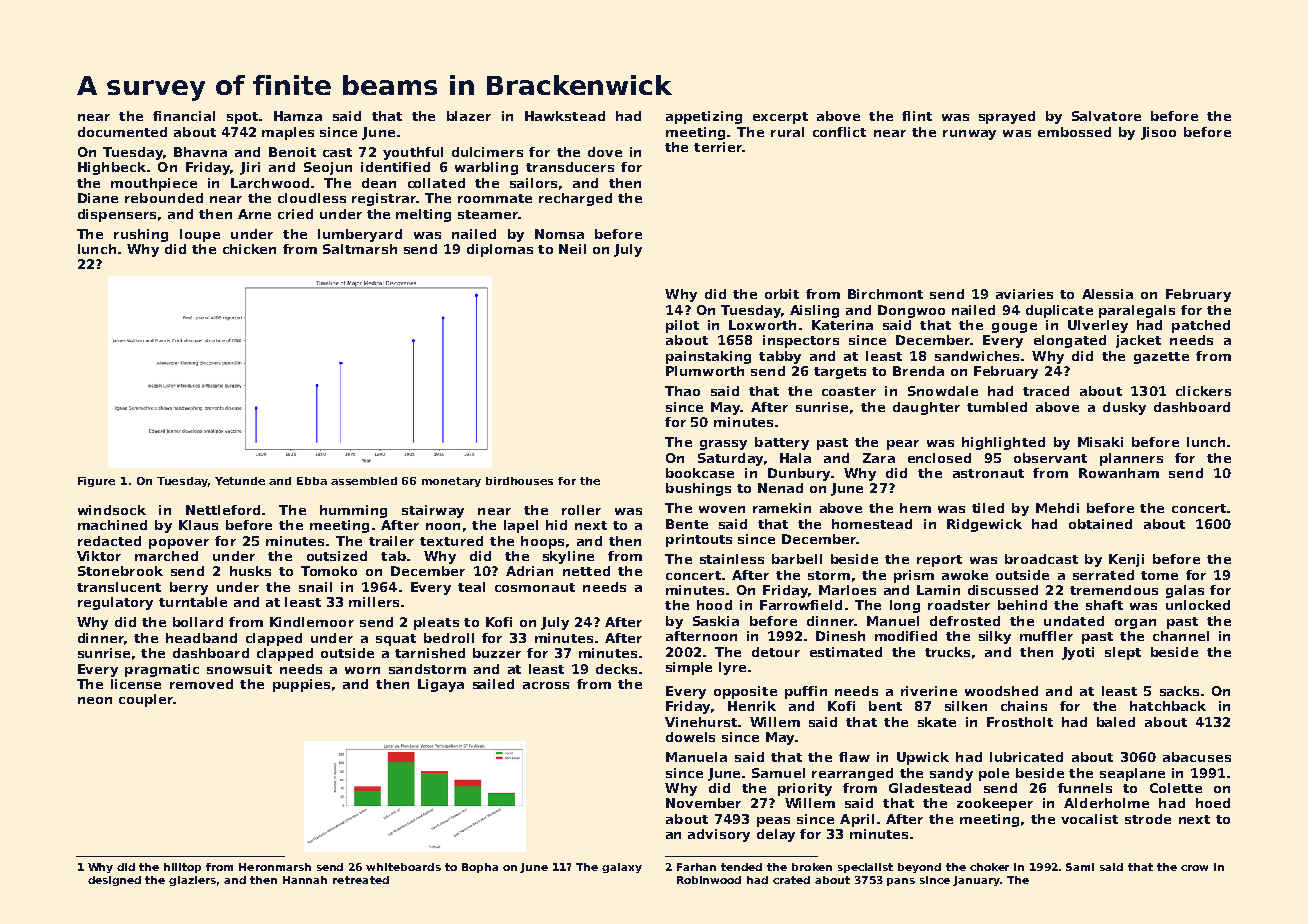 Image resolution: width=1308 pixels, height=924 pixels. Describe the element at coordinates (575, 199) in the screenshot. I see `recharged` at that location.
